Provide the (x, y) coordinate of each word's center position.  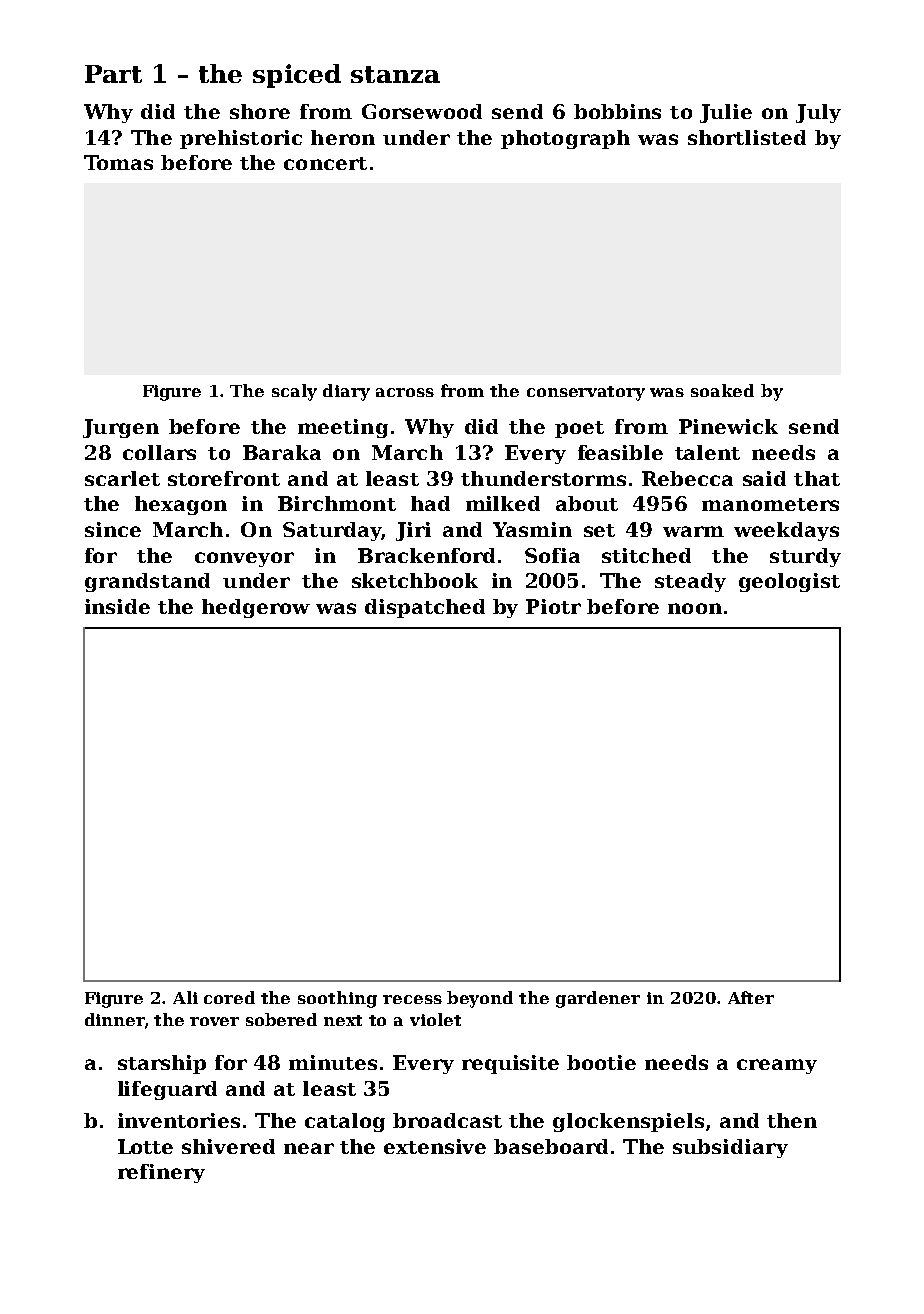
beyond (480, 999)
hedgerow (256, 608)
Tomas (118, 162)
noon (695, 608)
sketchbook (415, 580)
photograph (565, 139)
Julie (726, 113)
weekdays (786, 531)
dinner (114, 1019)
